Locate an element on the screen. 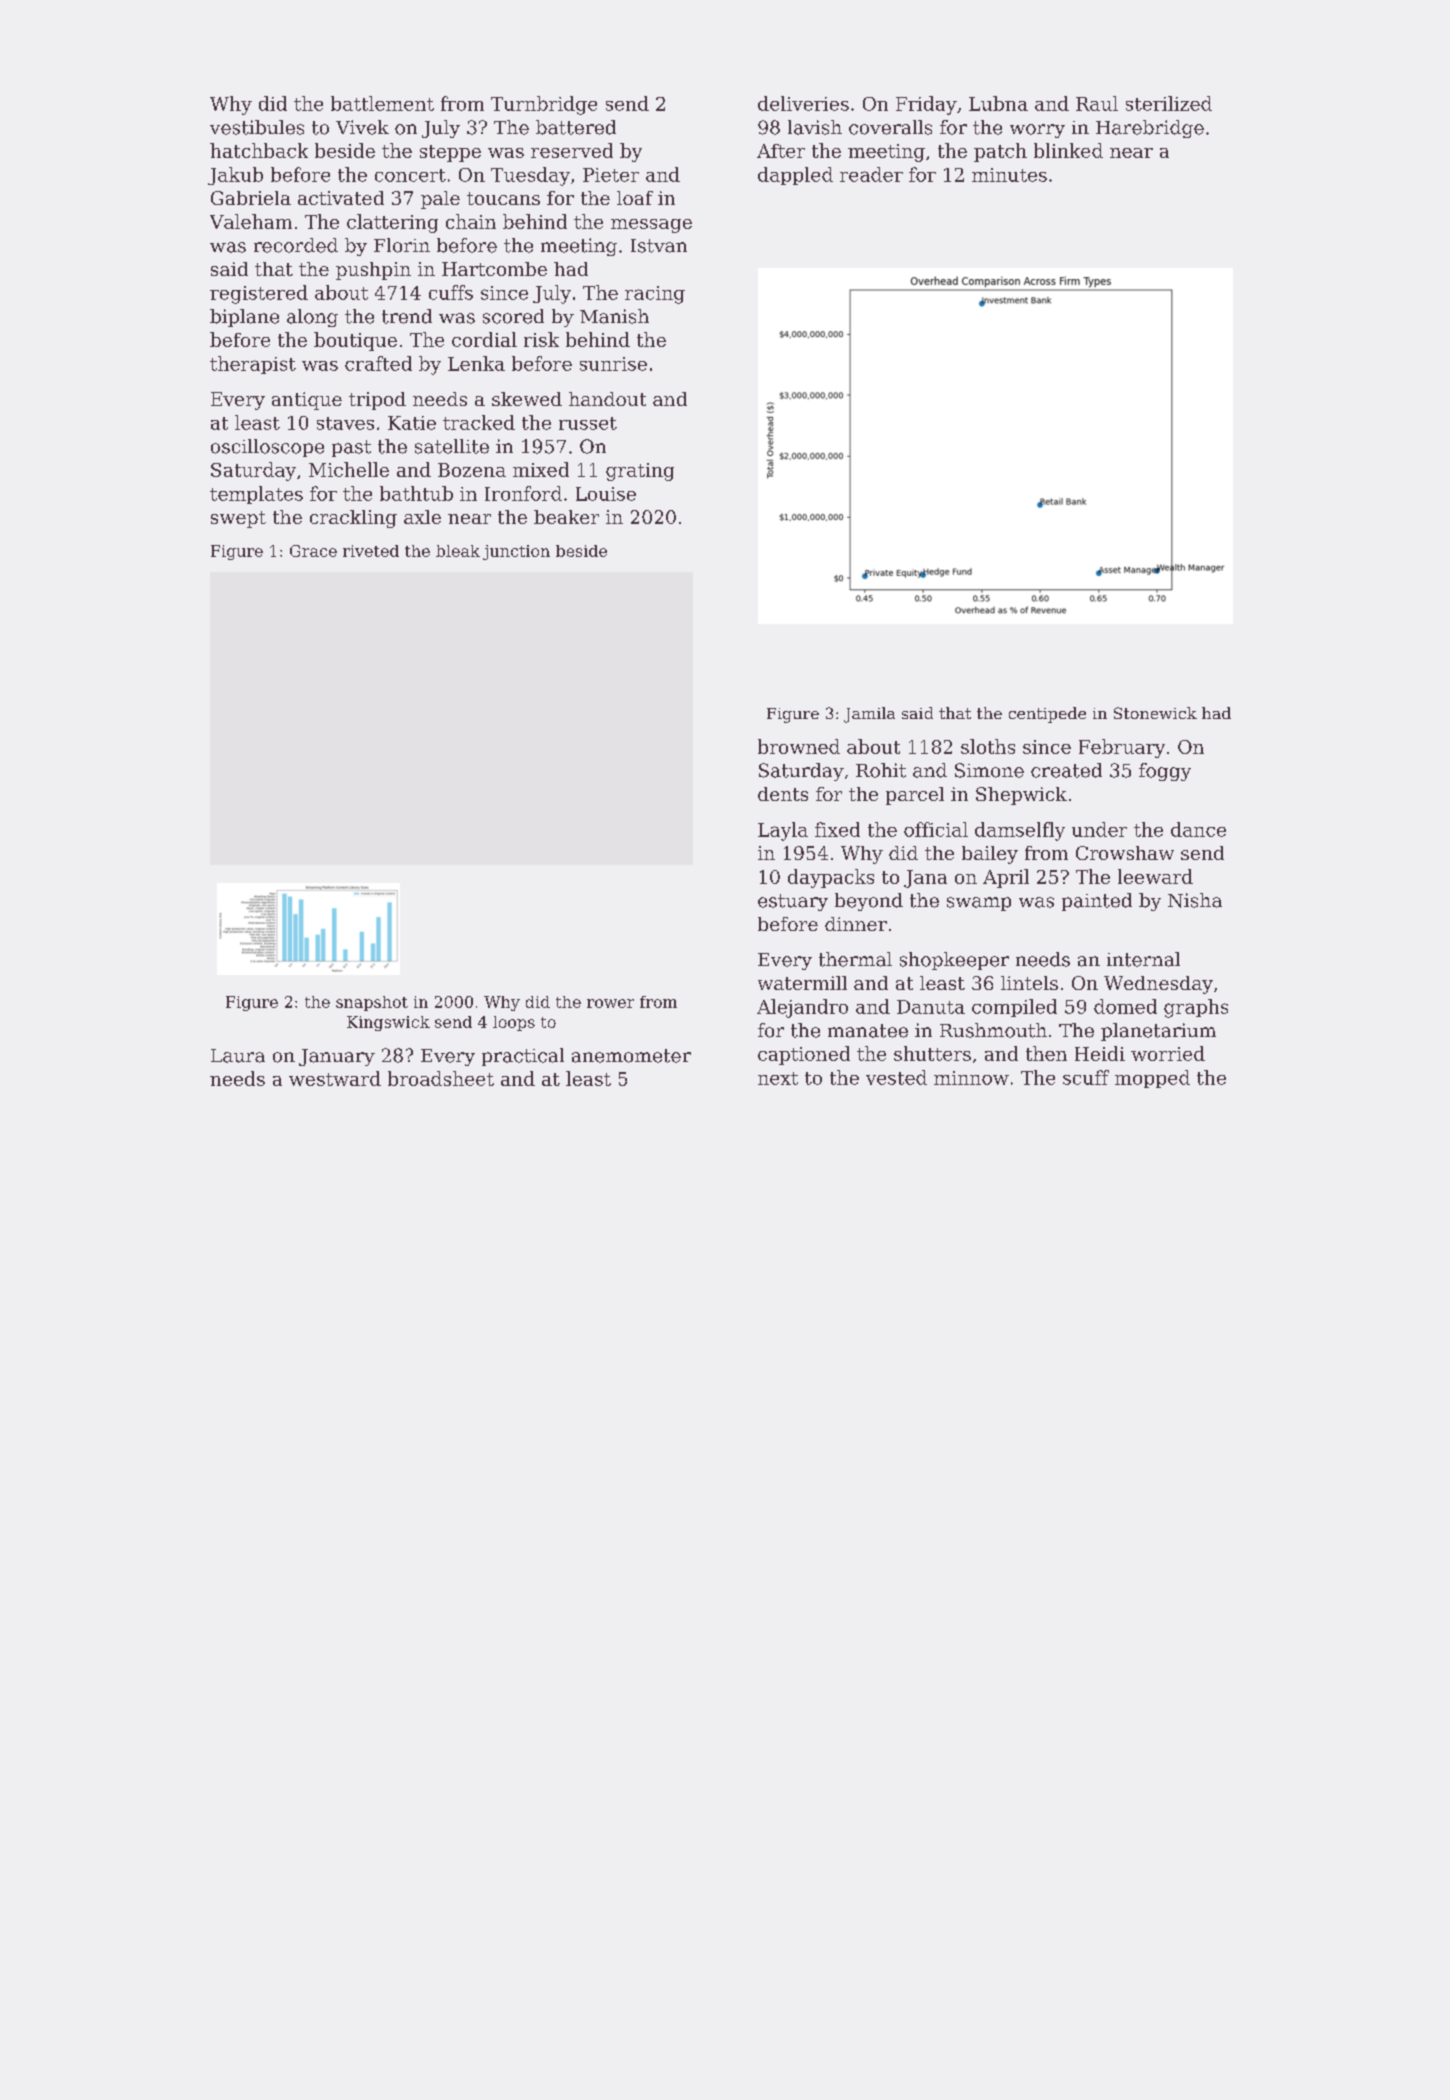  cuffs is located at coordinates (451, 292).
